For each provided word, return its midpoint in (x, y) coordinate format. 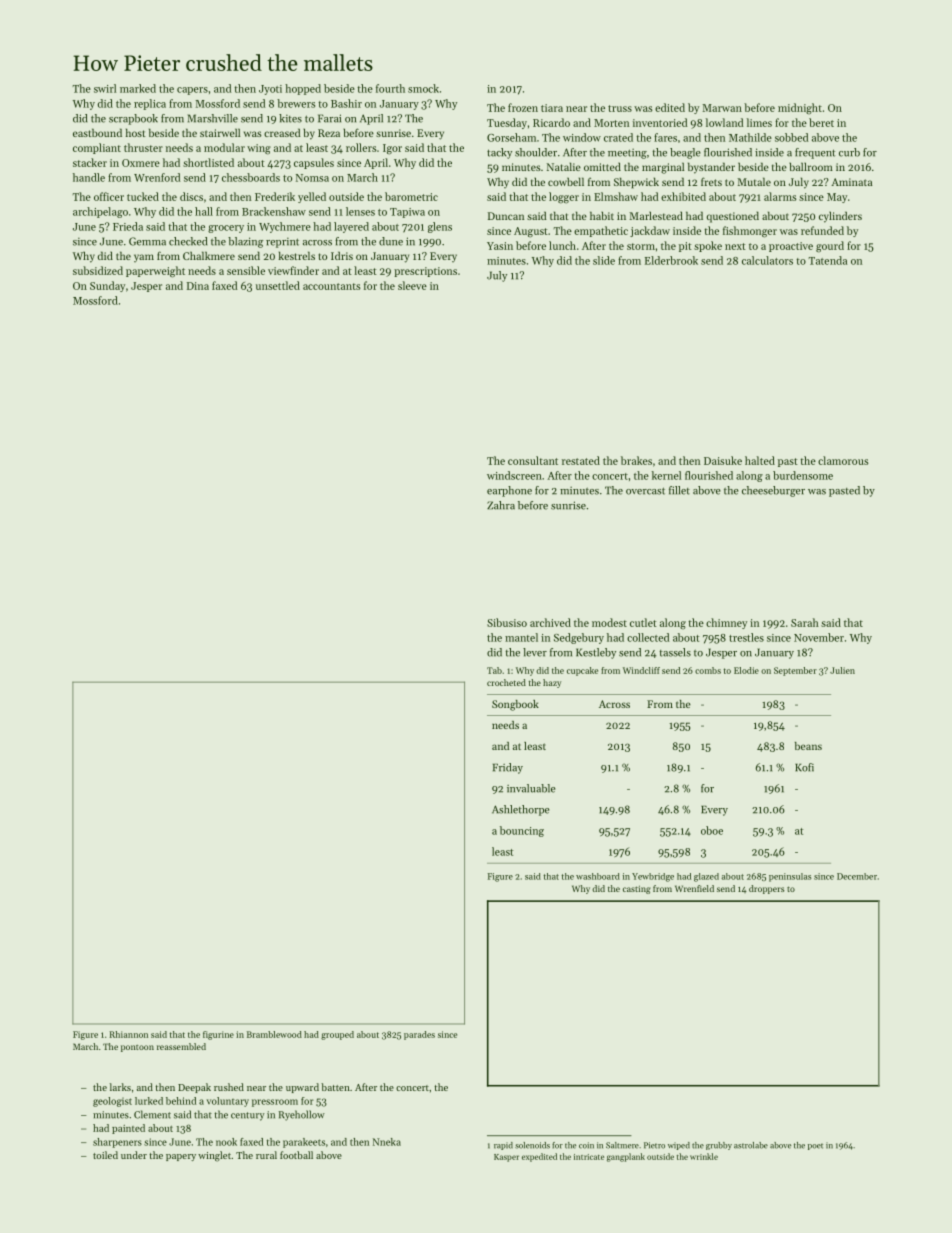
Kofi (804, 767)
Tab (494, 670)
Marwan (722, 108)
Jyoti (270, 90)
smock (423, 88)
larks (120, 1087)
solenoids (532, 1145)
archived (550, 622)
